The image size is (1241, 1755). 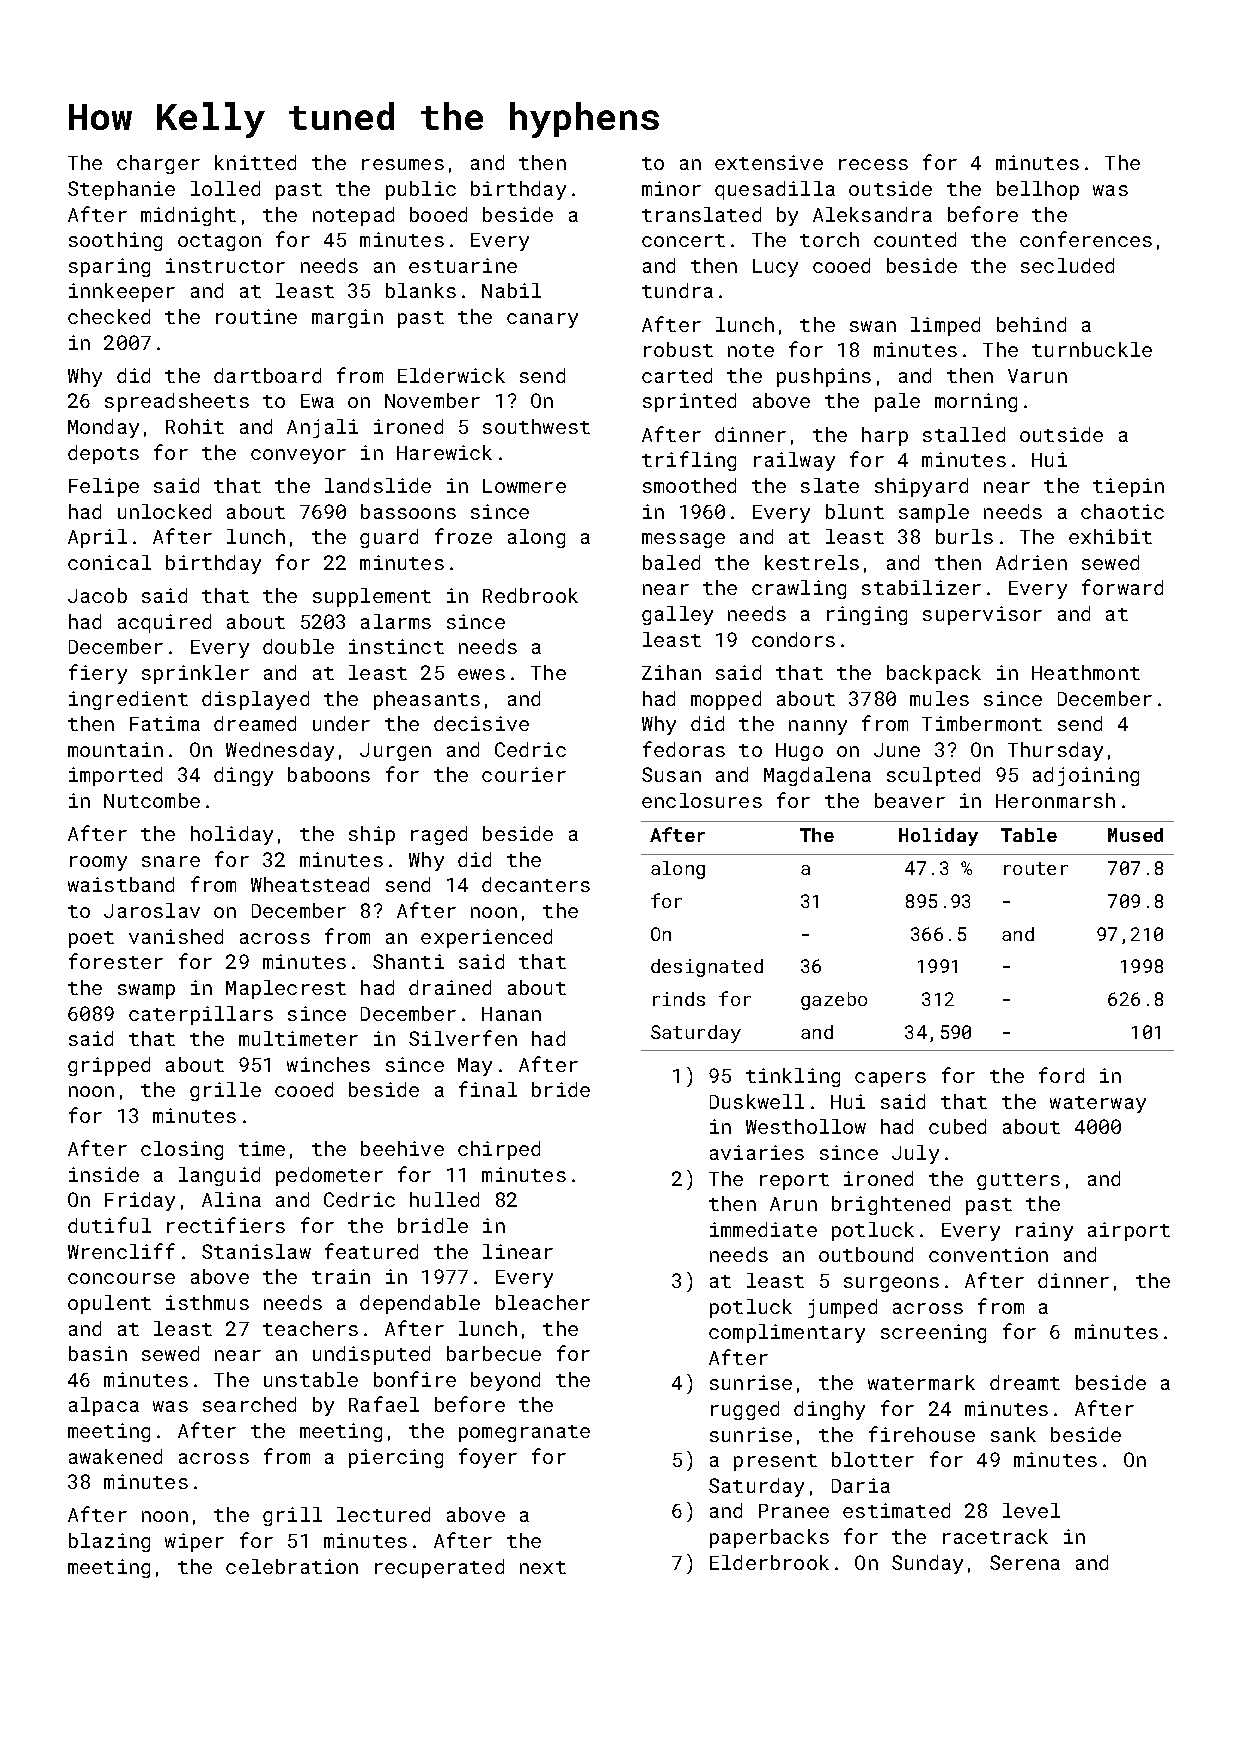 What do you see at coordinates (310, 884) in the screenshot?
I see `Wheatstead` at bounding box center [310, 884].
